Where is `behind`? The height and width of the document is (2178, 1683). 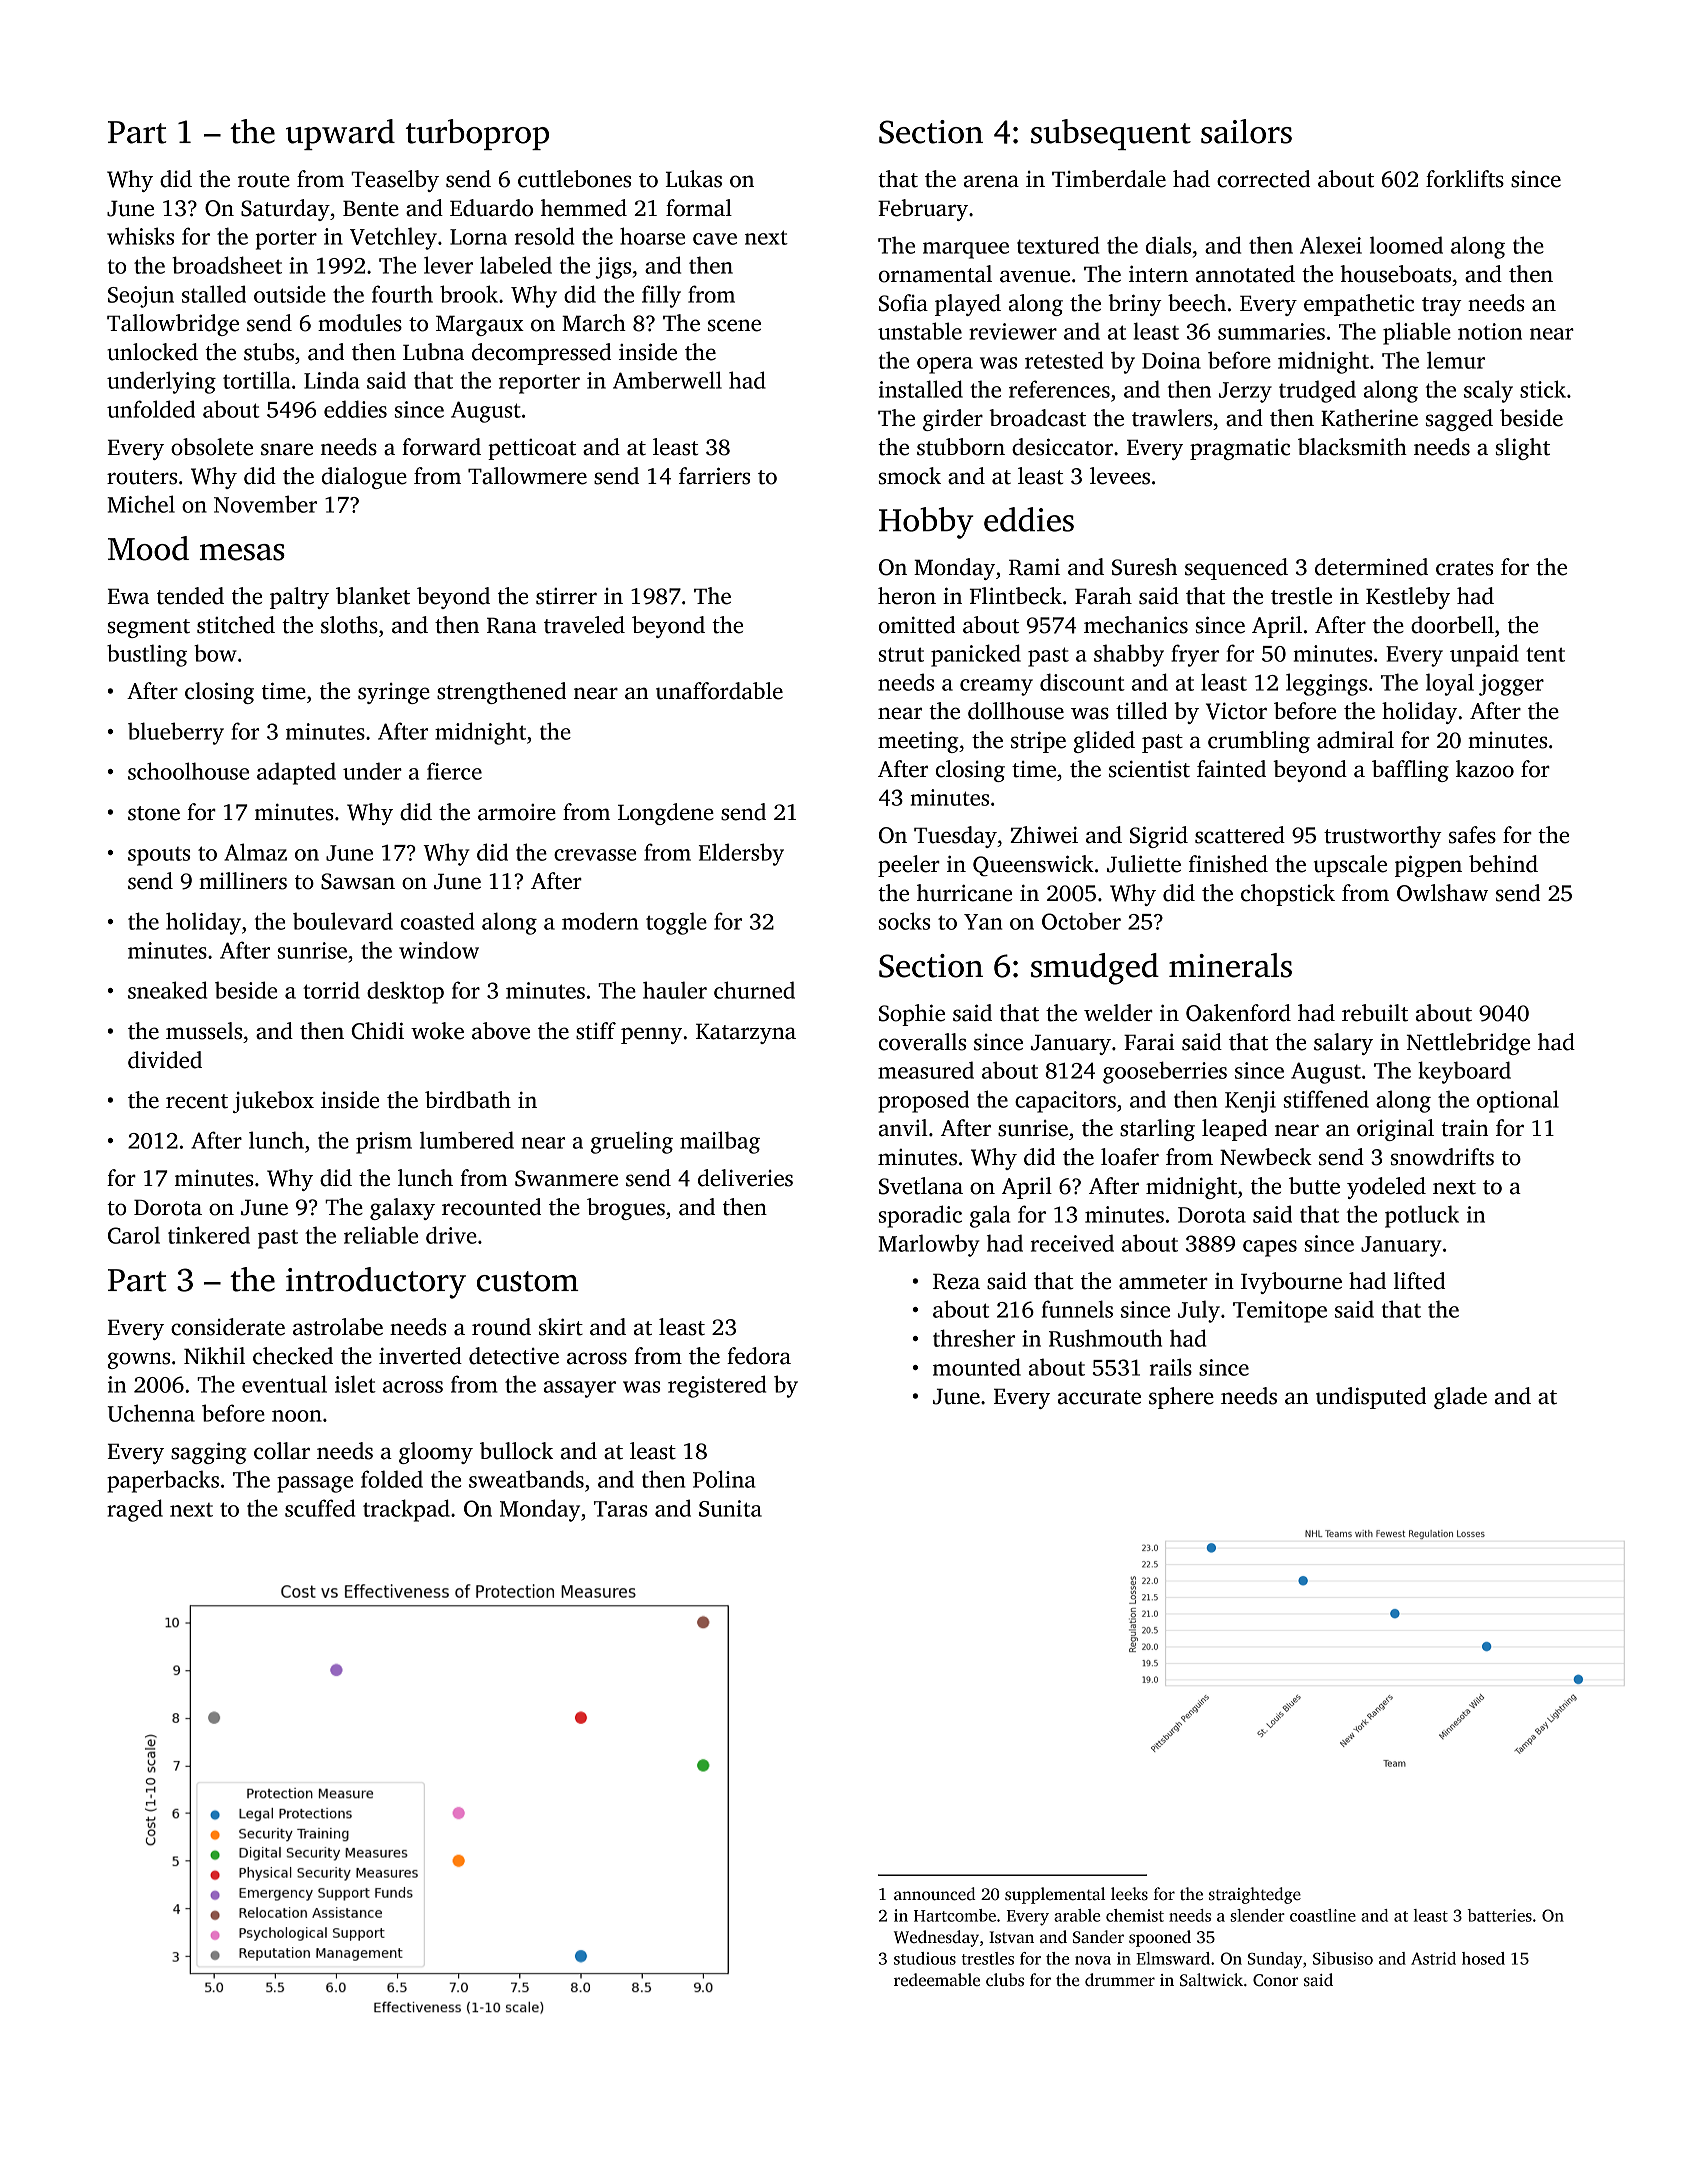
behind is located at coordinates (1503, 864).
